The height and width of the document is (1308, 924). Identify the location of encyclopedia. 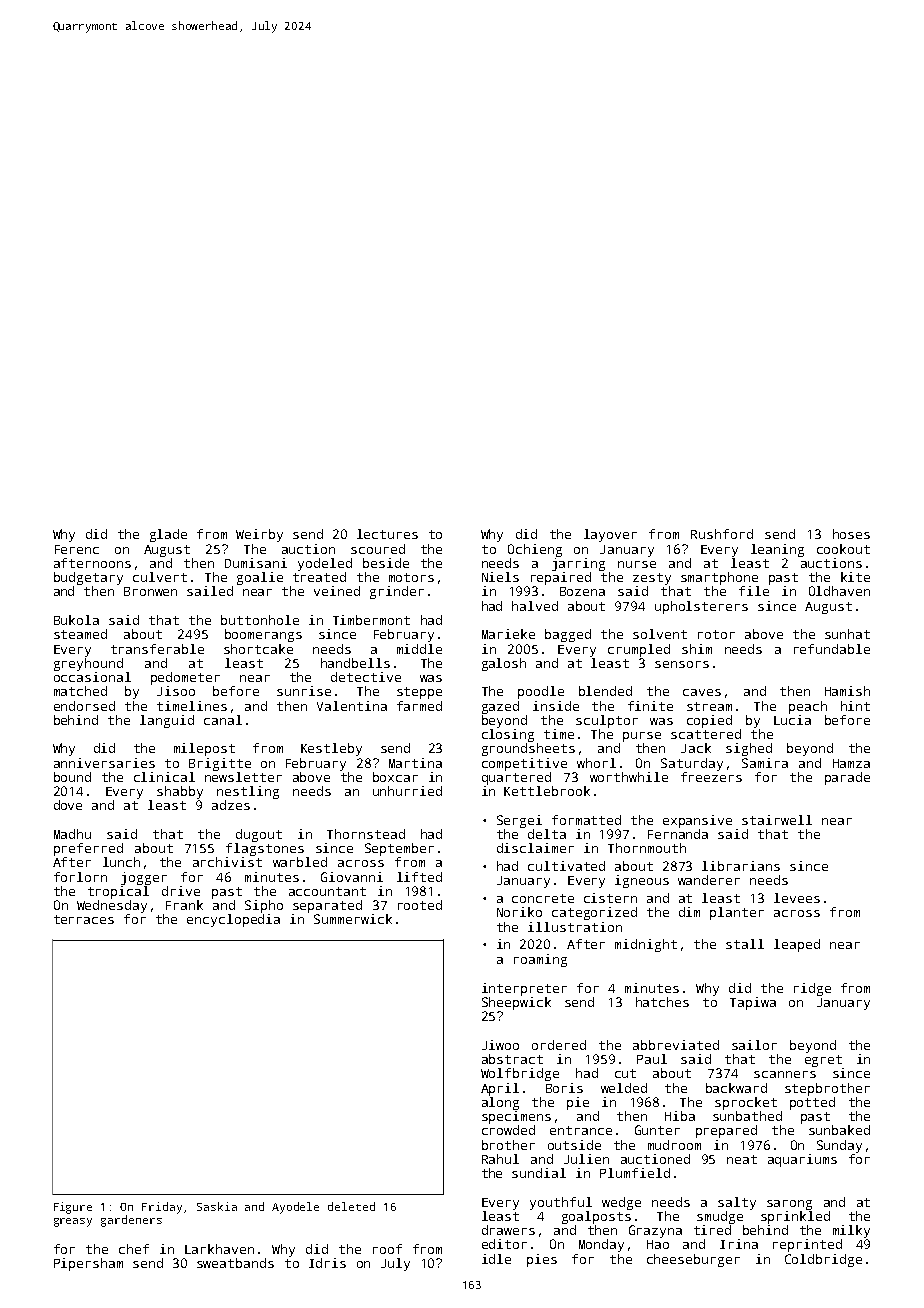
(233, 920).
